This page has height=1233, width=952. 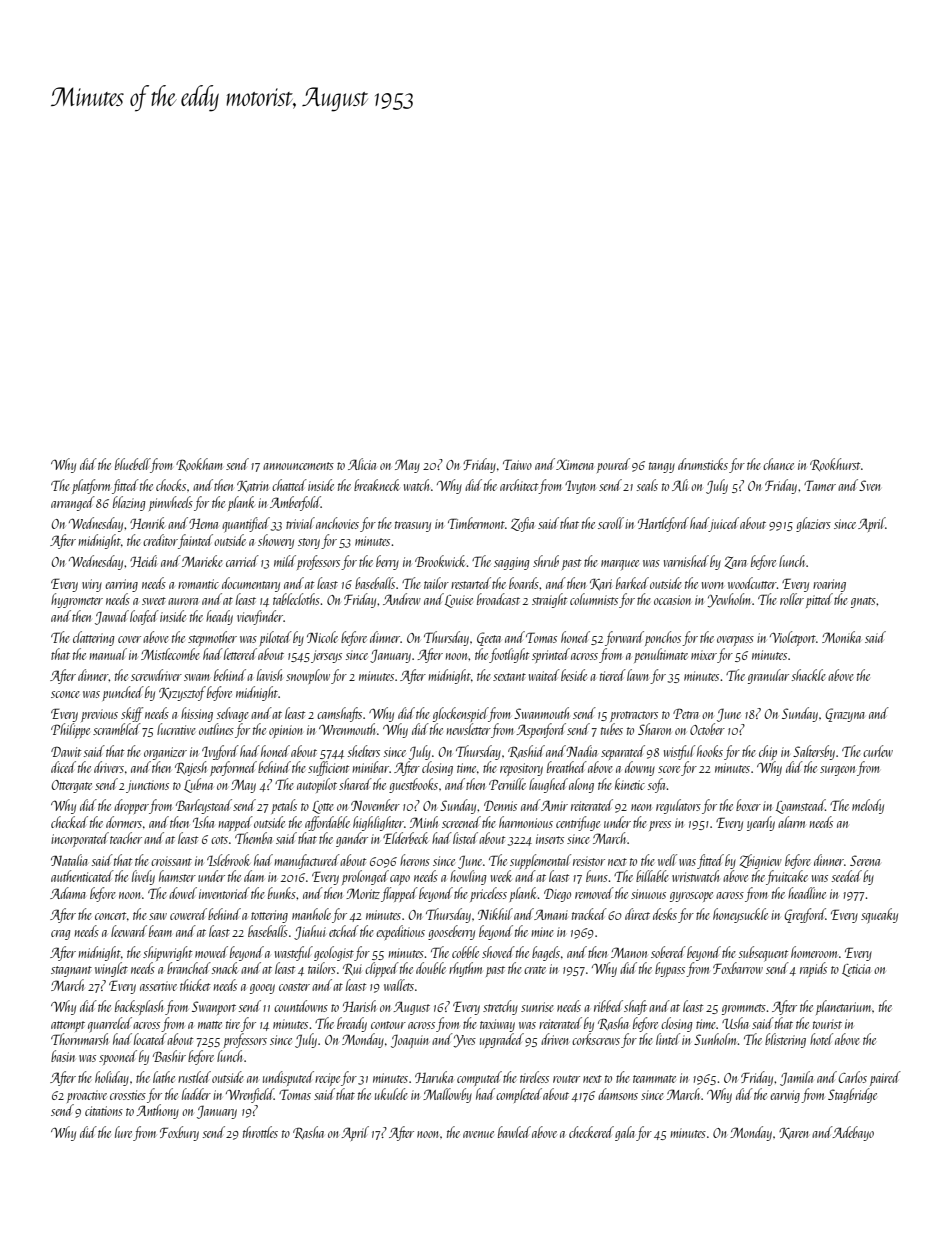 I want to click on cowered, so click(x=188, y=914).
